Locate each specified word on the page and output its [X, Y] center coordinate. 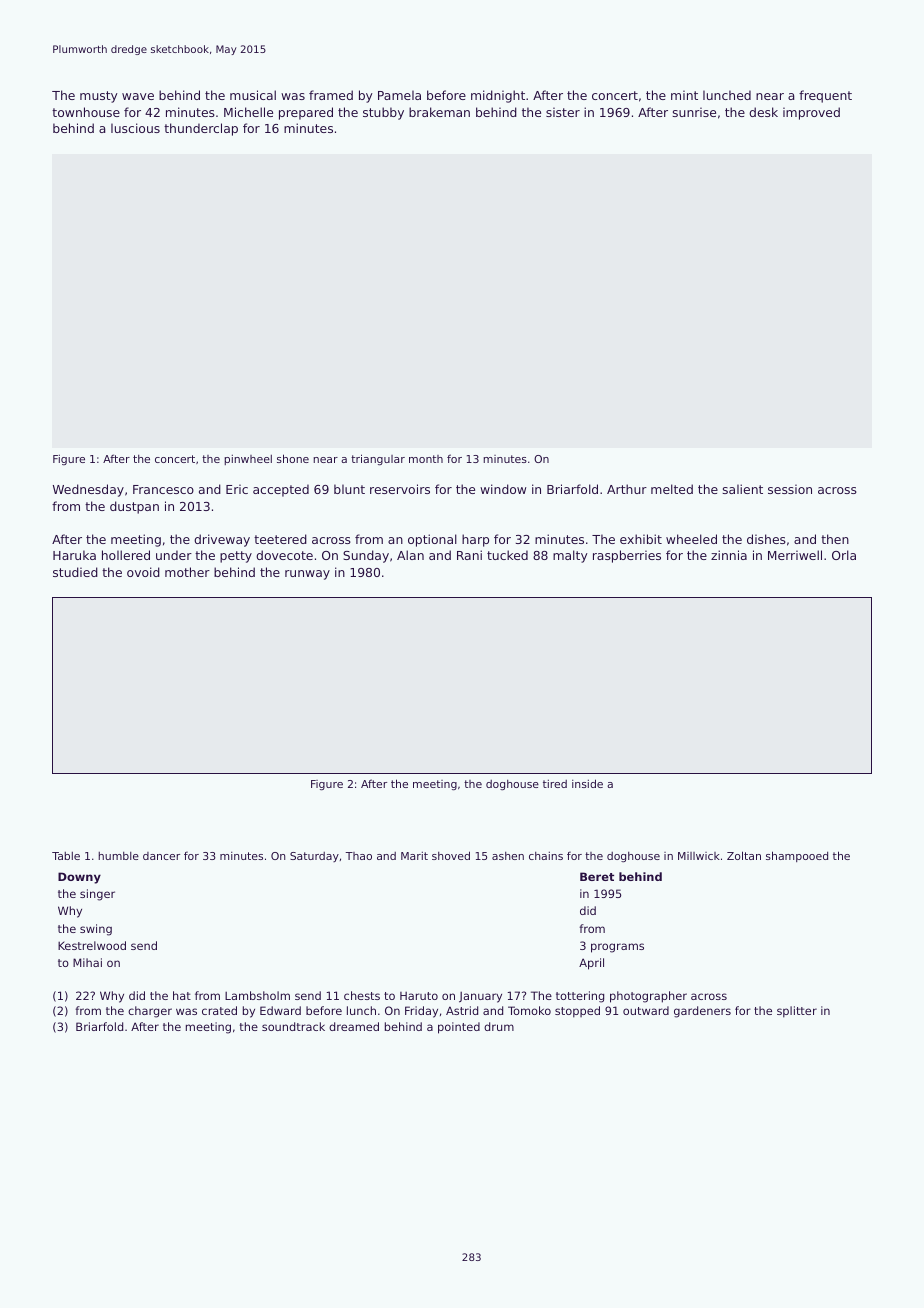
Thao [358, 856]
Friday [421, 1012]
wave [138, 96]
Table [66, 856]
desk [763, 112]
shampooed [797, 856]
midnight [498, 96]
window [503, 489]
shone [293, 458]
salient [742, 489]
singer [97, 895]
